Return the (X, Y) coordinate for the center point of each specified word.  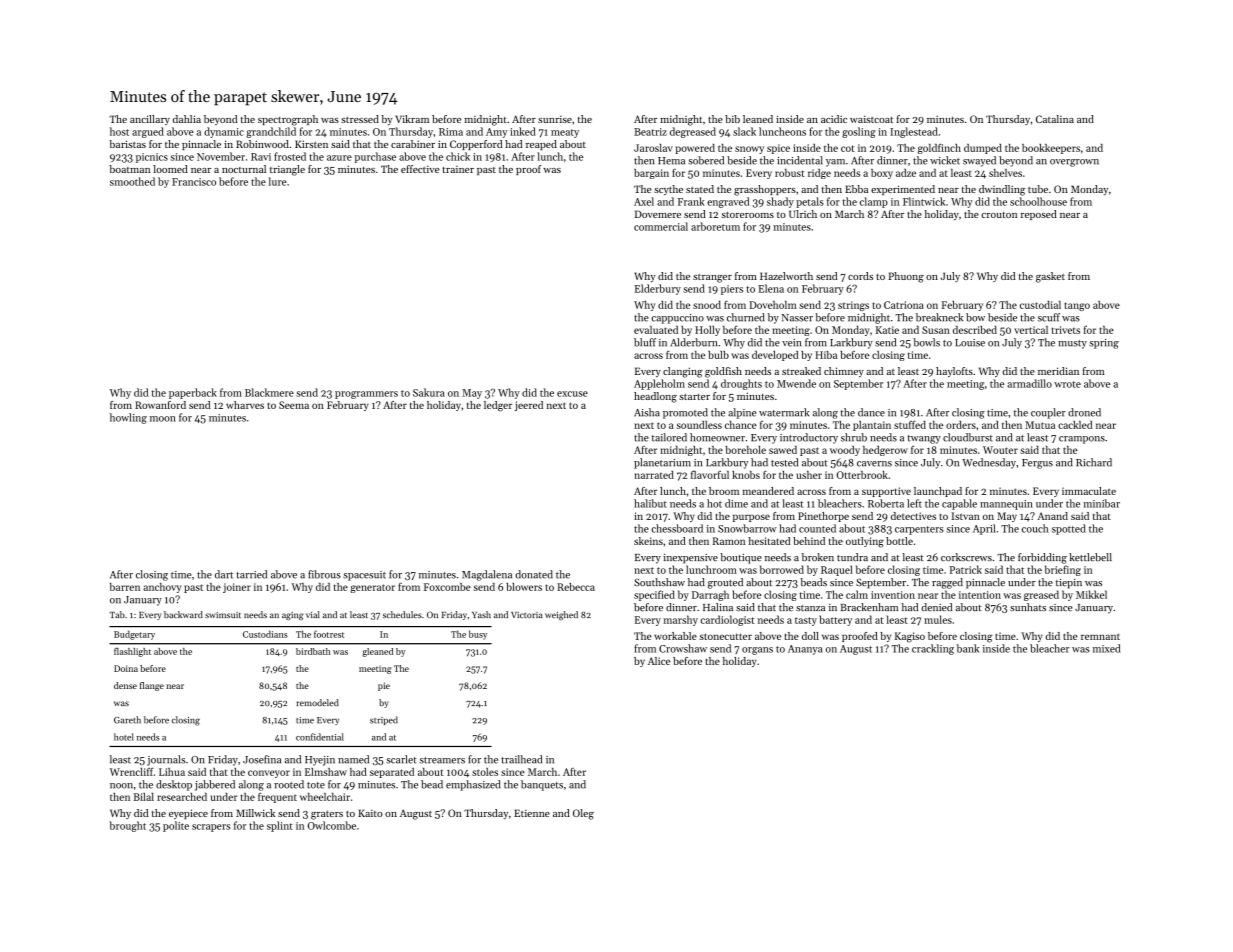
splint (280, 826)
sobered (706, 160)
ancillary (150, 120)
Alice (659, 661)
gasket (1050, 277)
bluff (645, 342)
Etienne (532, 813)
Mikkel (1091, 594)
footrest (329, 634)
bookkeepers (1051, 149)
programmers (366, 395)
